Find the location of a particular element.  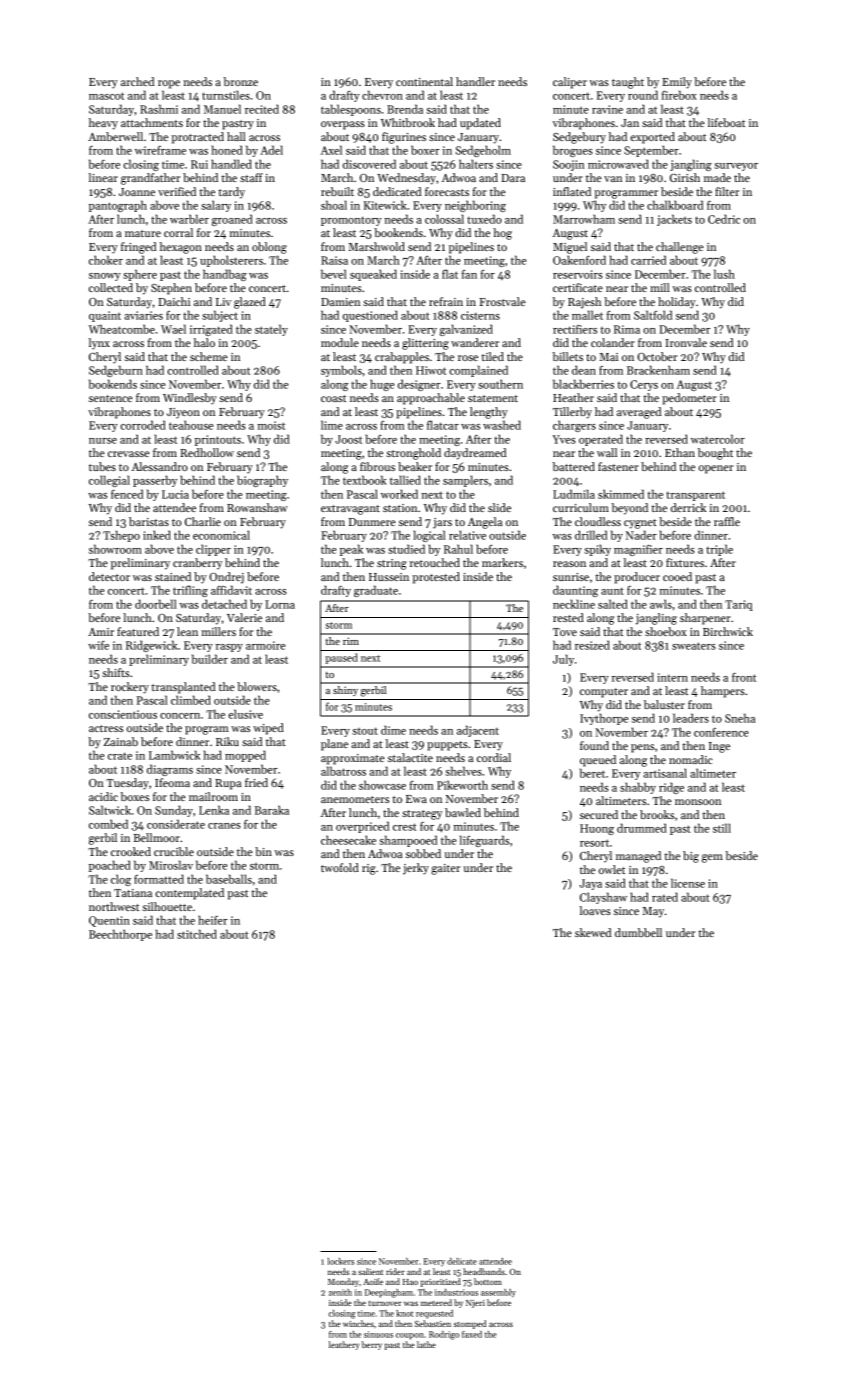

lush is located at coordinates (724, 274).
